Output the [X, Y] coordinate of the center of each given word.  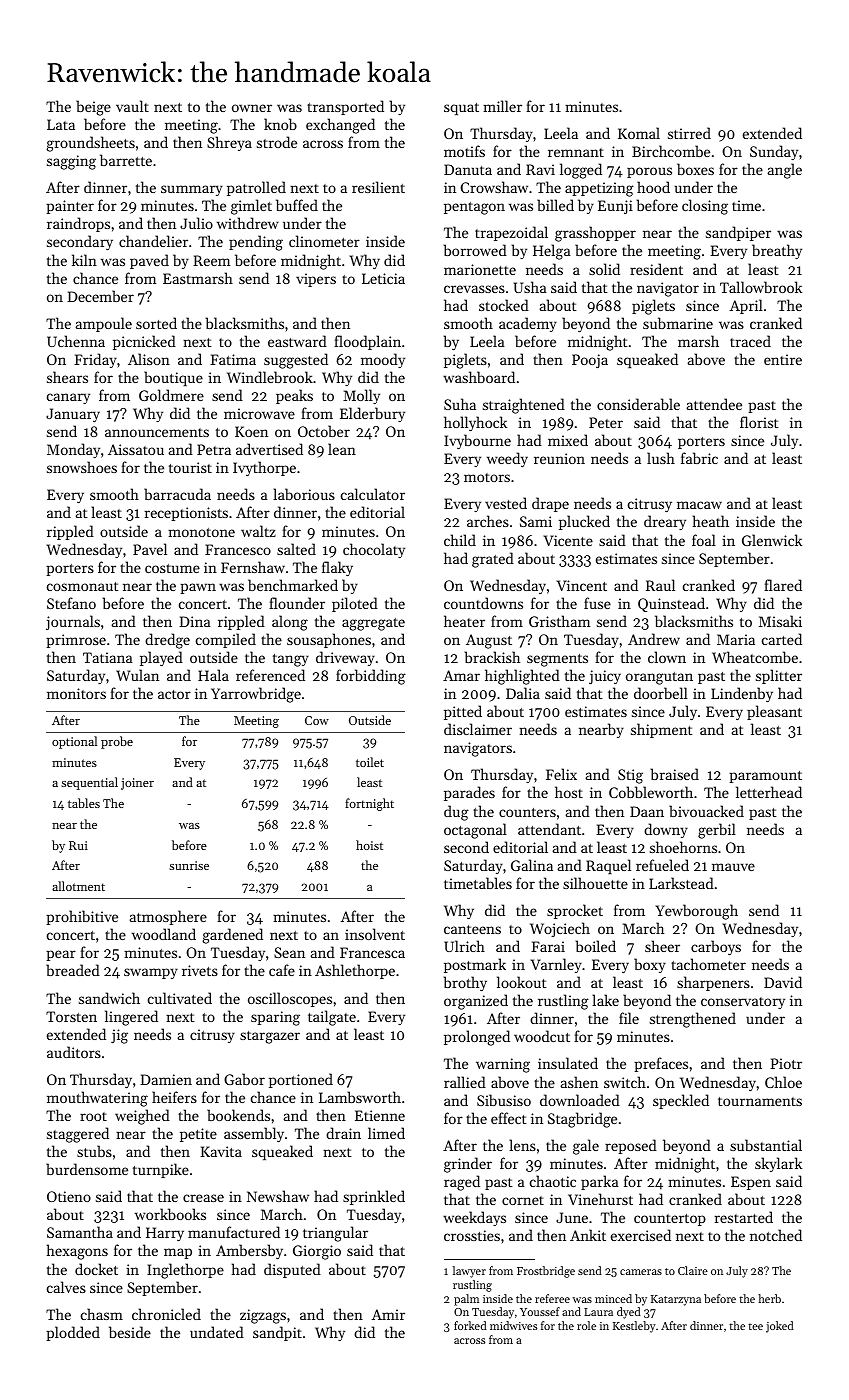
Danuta [468, 169]
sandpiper [738, 233]
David [783, 982]
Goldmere [171, 395]
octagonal [475, 831]
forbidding [371, 677]
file [629, 1018]
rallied [465, 1082]
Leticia [383, 278]
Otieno [69, 1196]
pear [61, 955]
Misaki [780, 621]
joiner [137, 784]
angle [785, 171]
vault [132, 106]
